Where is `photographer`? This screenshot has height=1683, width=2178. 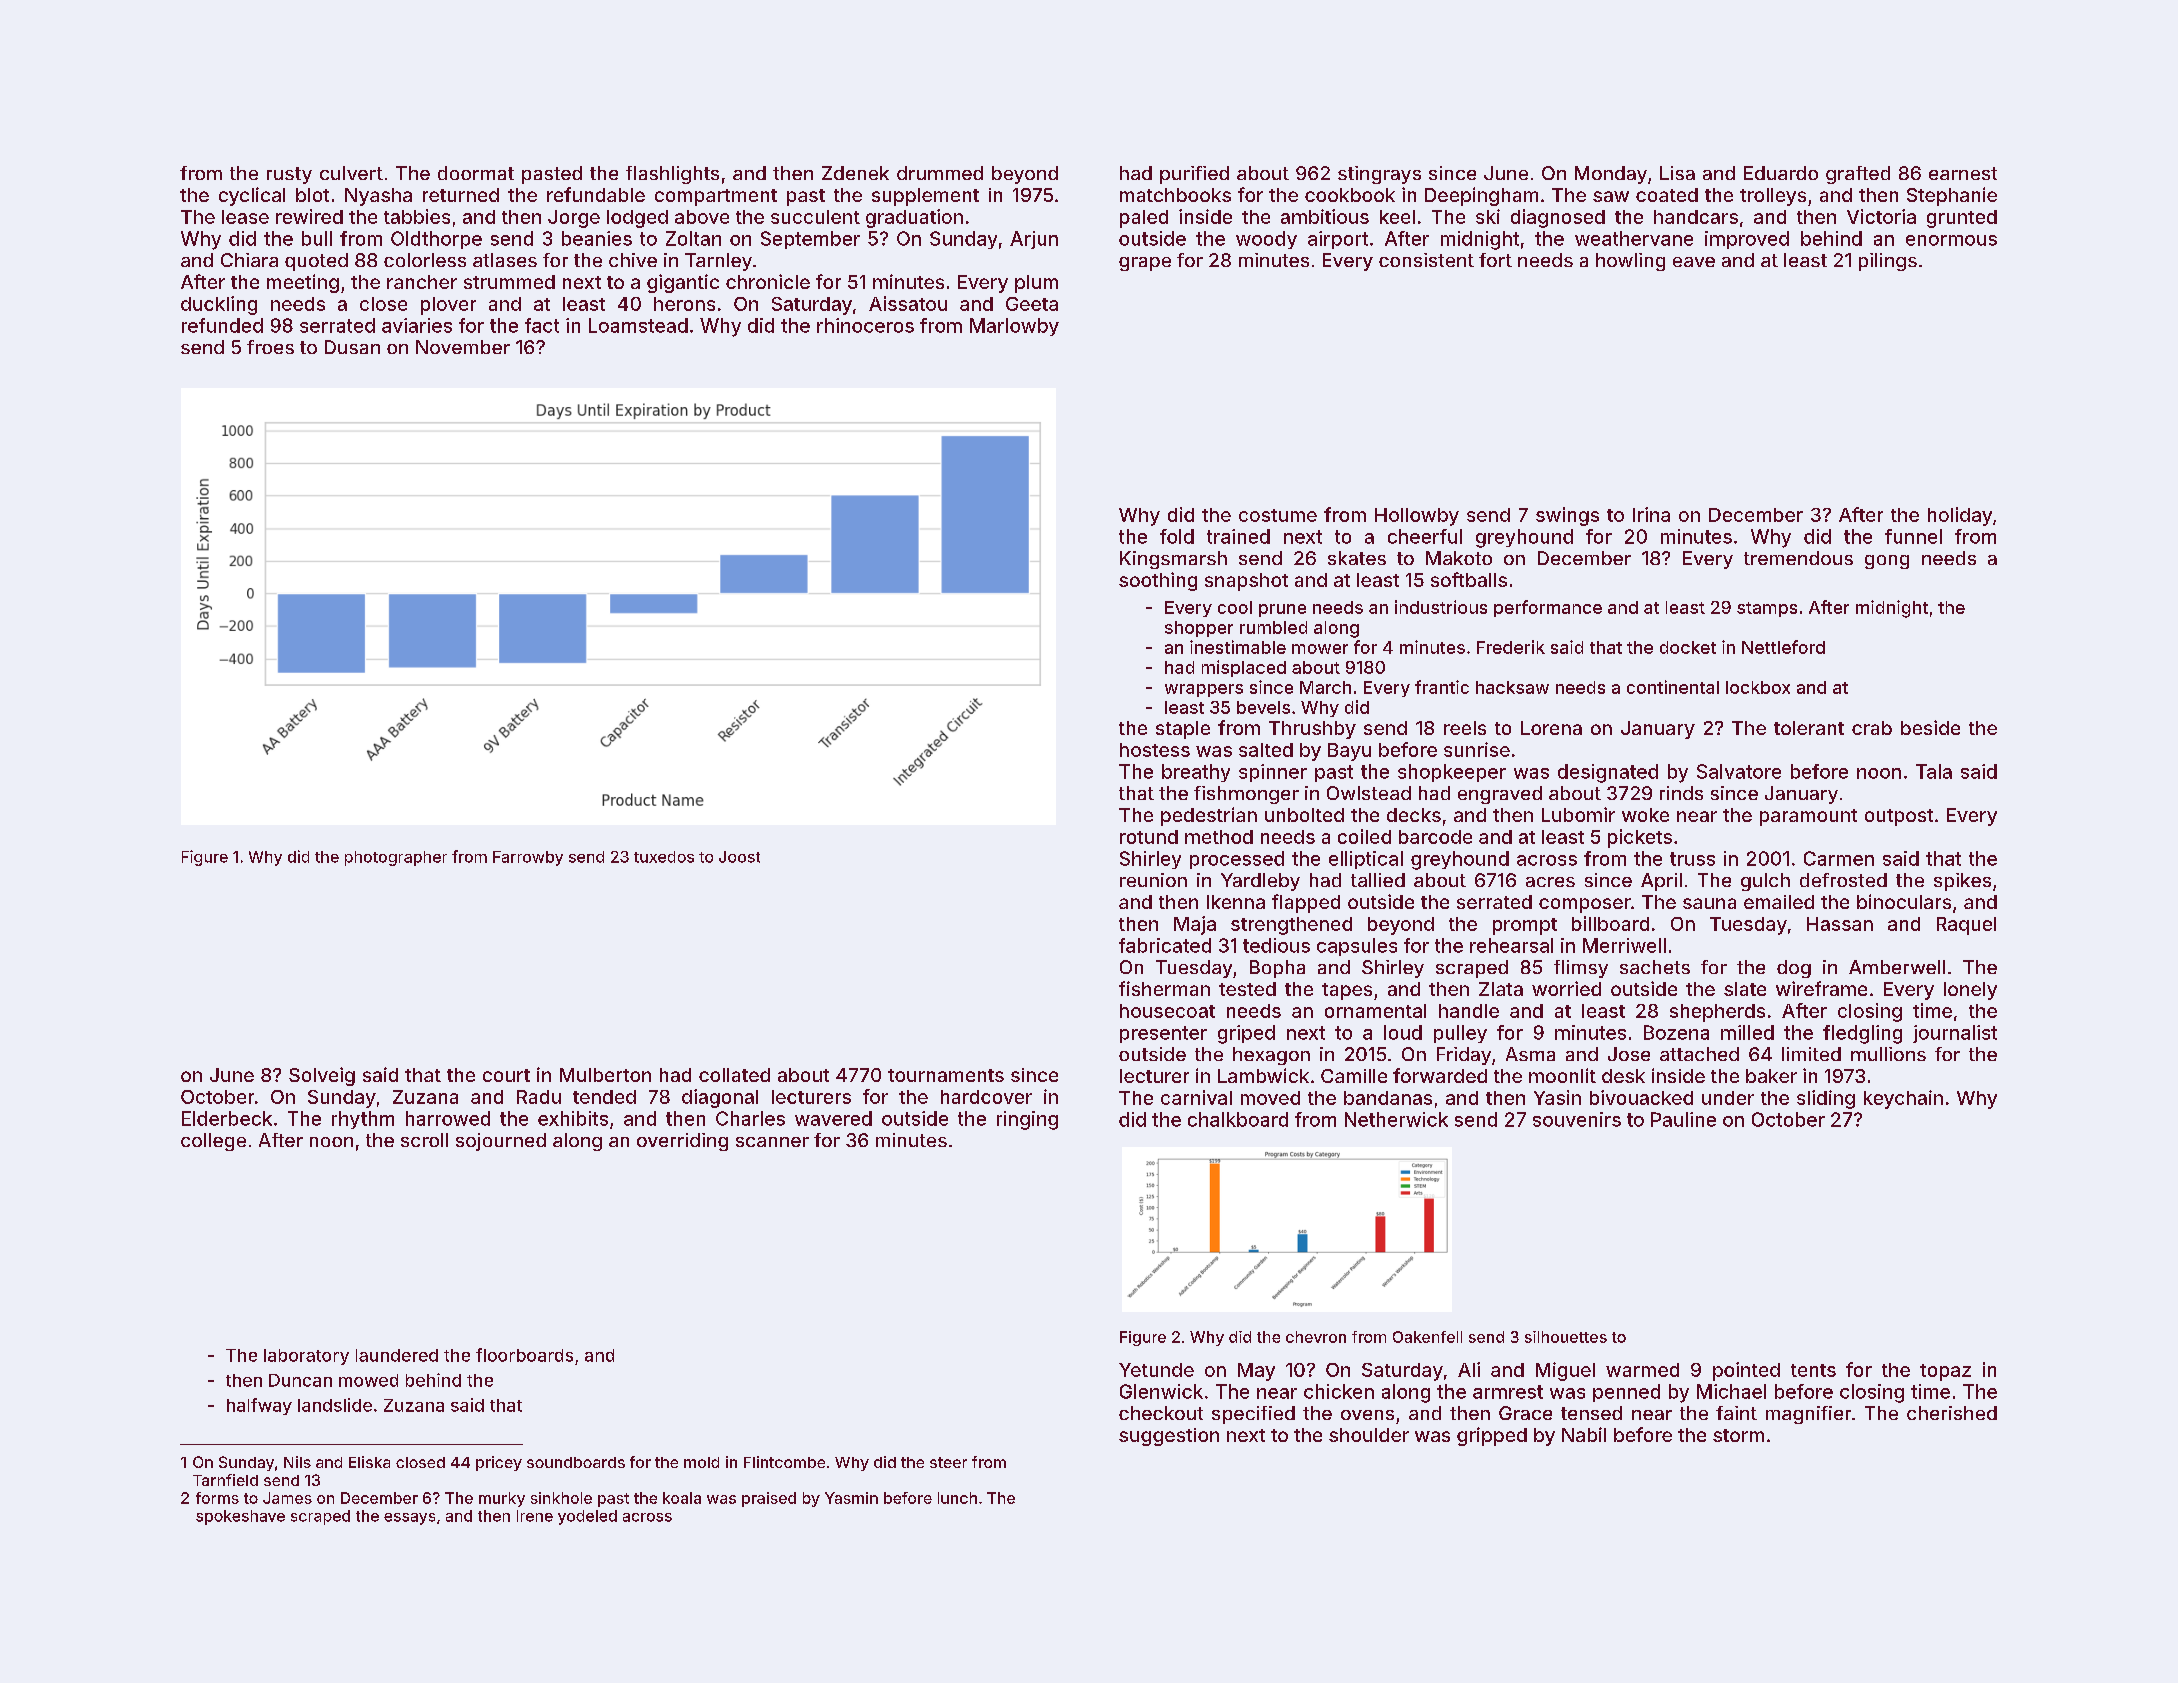 photographer is located at coordinates (396, 858).
